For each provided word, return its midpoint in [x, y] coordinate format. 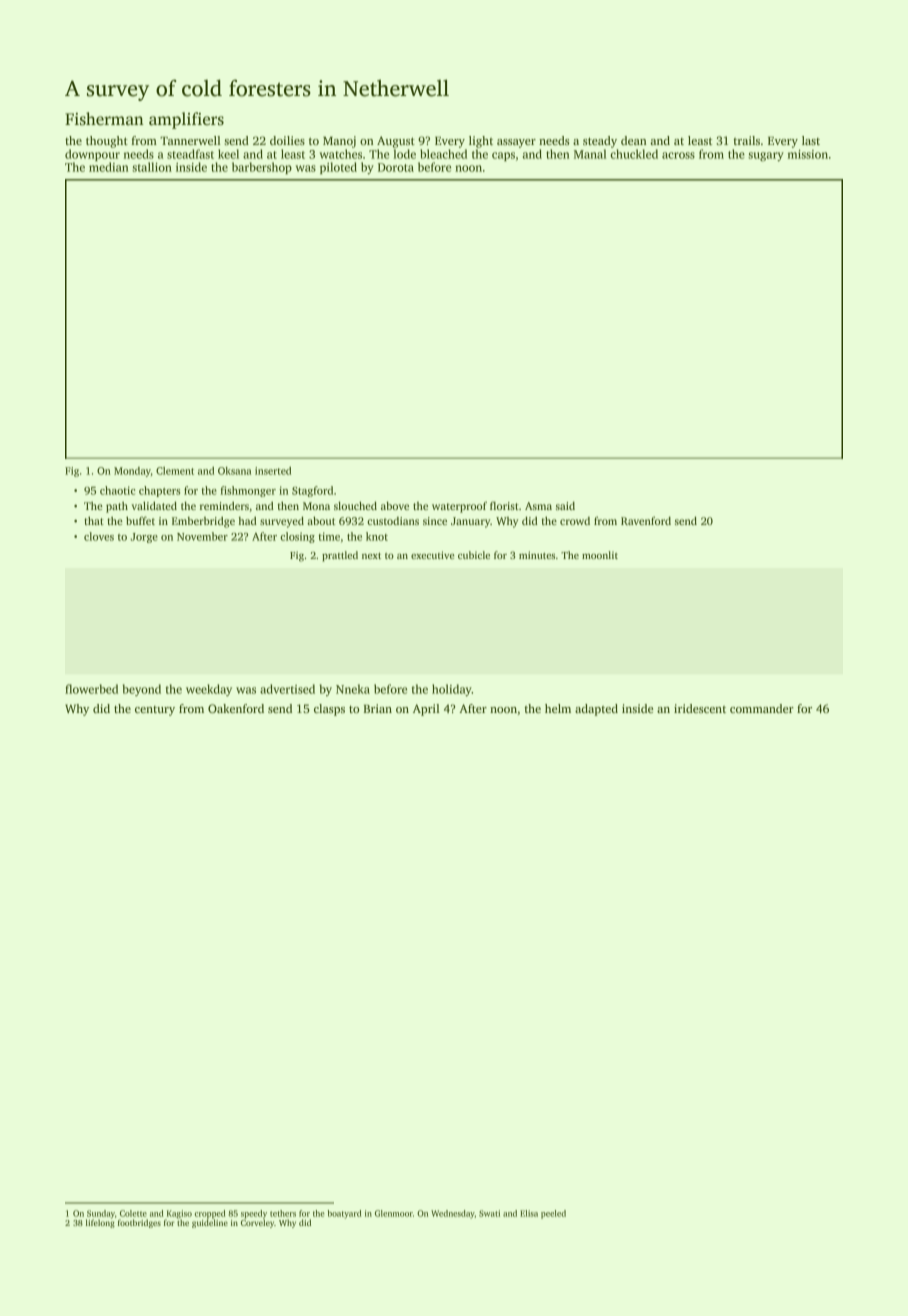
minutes [537, 555]
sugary [766, 157]
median [108, 167]
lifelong [100, 1223]
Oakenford [236, 708]
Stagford [312, 491]
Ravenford [646, 520]
